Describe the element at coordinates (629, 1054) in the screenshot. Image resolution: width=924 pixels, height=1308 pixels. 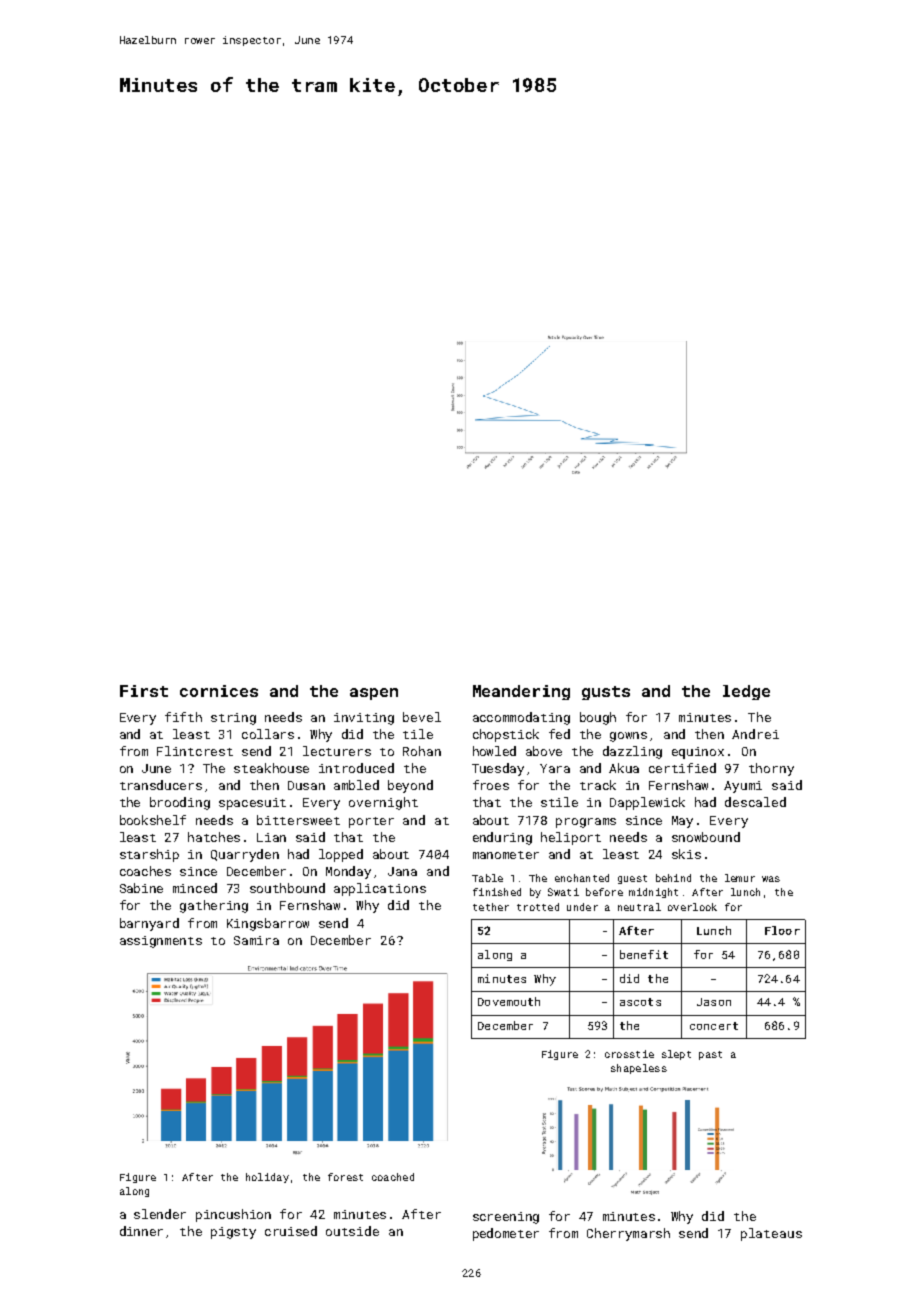
I see `crosstie` at that location.
